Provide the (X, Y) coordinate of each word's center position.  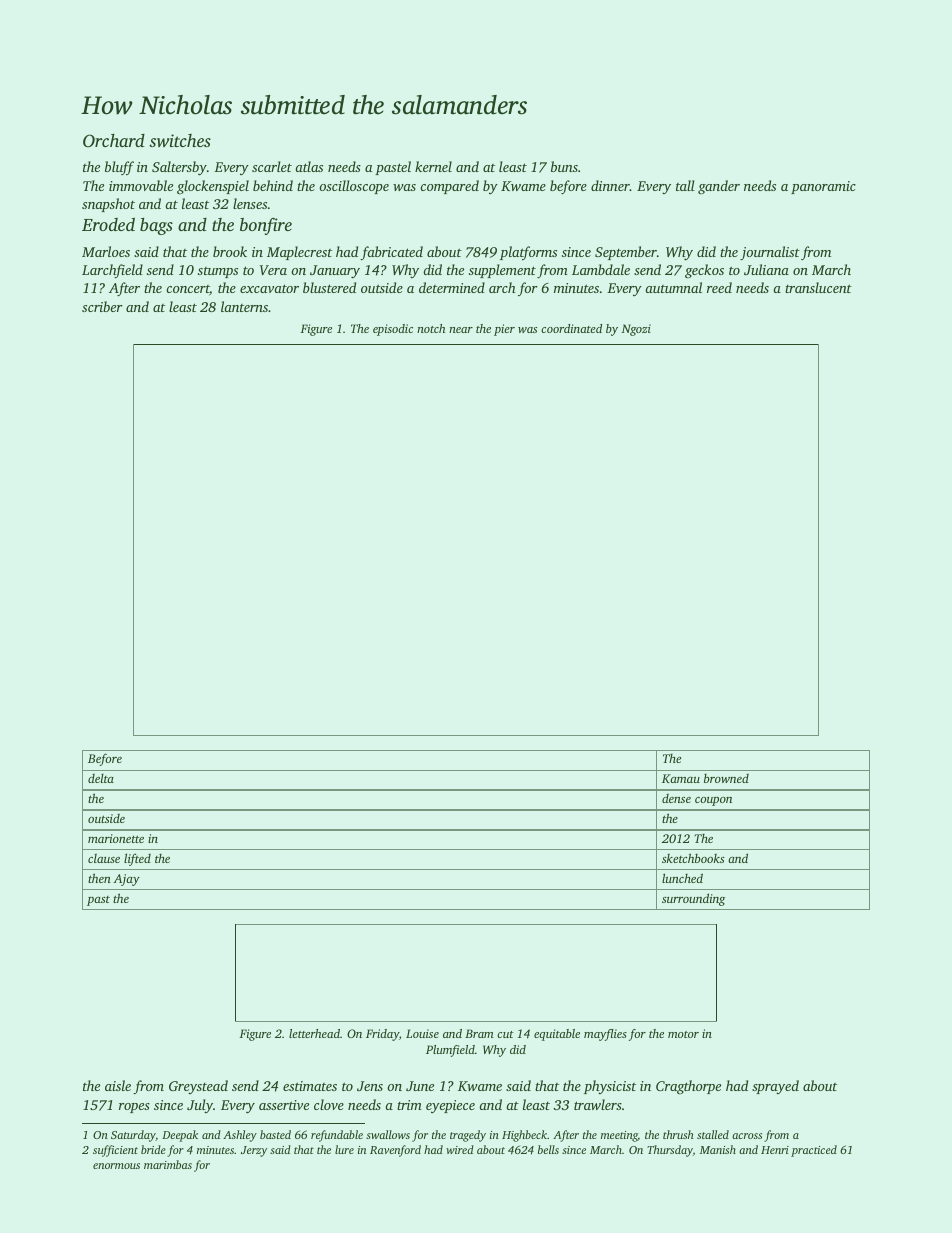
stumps (218, 272)
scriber (102, 306)
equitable (557, 1035)
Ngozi (636, 330)
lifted (137, 859)
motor (683, 1034)
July (200, 1106)
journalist (770, 253)
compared (449, 187)
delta (101, 778)
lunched (682, 878)
